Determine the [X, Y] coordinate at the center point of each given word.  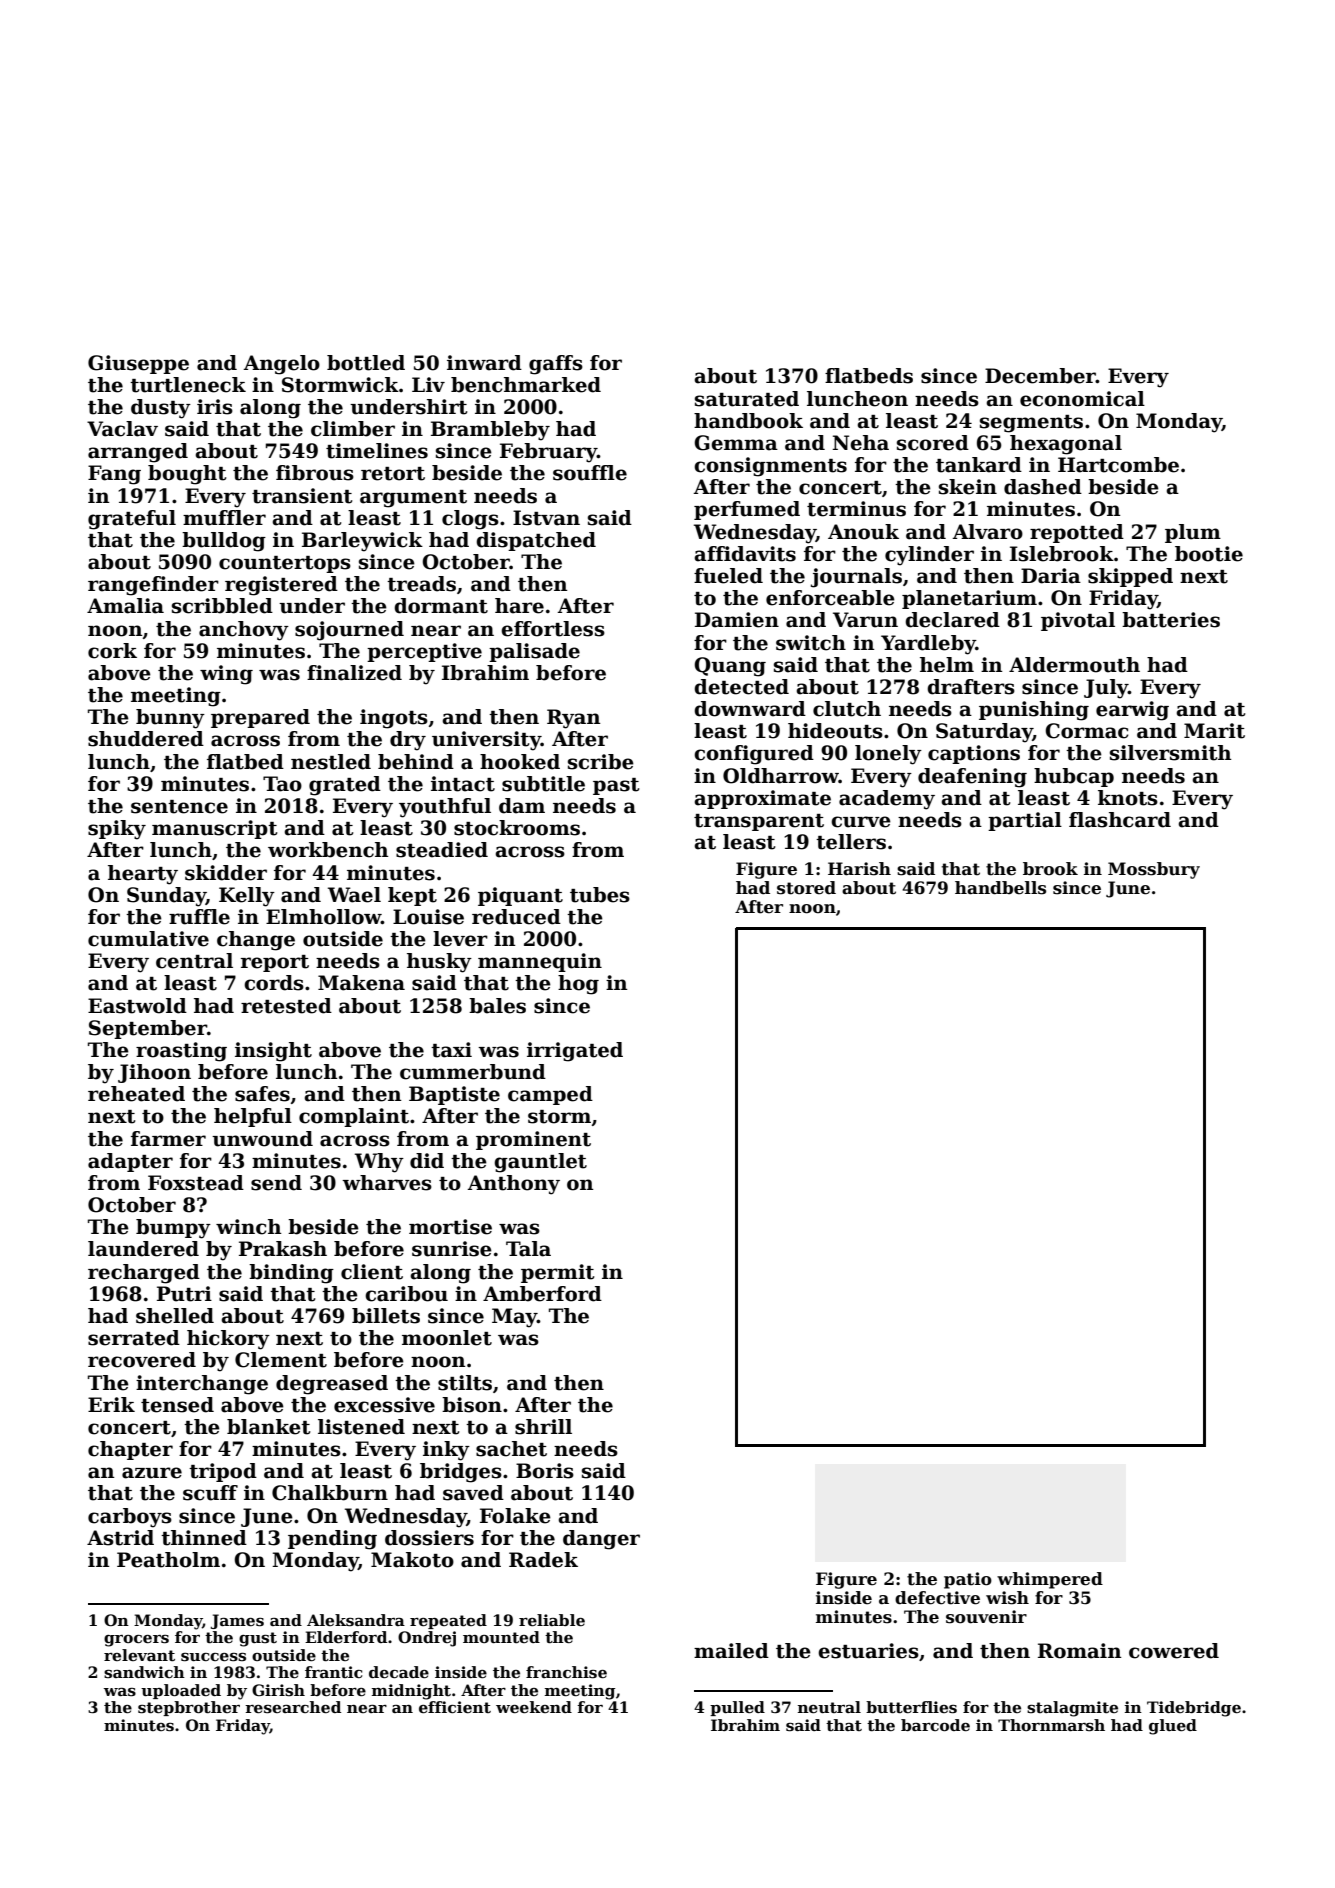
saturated [747, 399]
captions [974, 754]
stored [806, 888]
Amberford [542, 1294]
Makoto [412, 1560]
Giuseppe [138, 364]
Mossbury [1154, 870]
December [1040, 376]
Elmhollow [323, 917]
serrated [134, 1338]
